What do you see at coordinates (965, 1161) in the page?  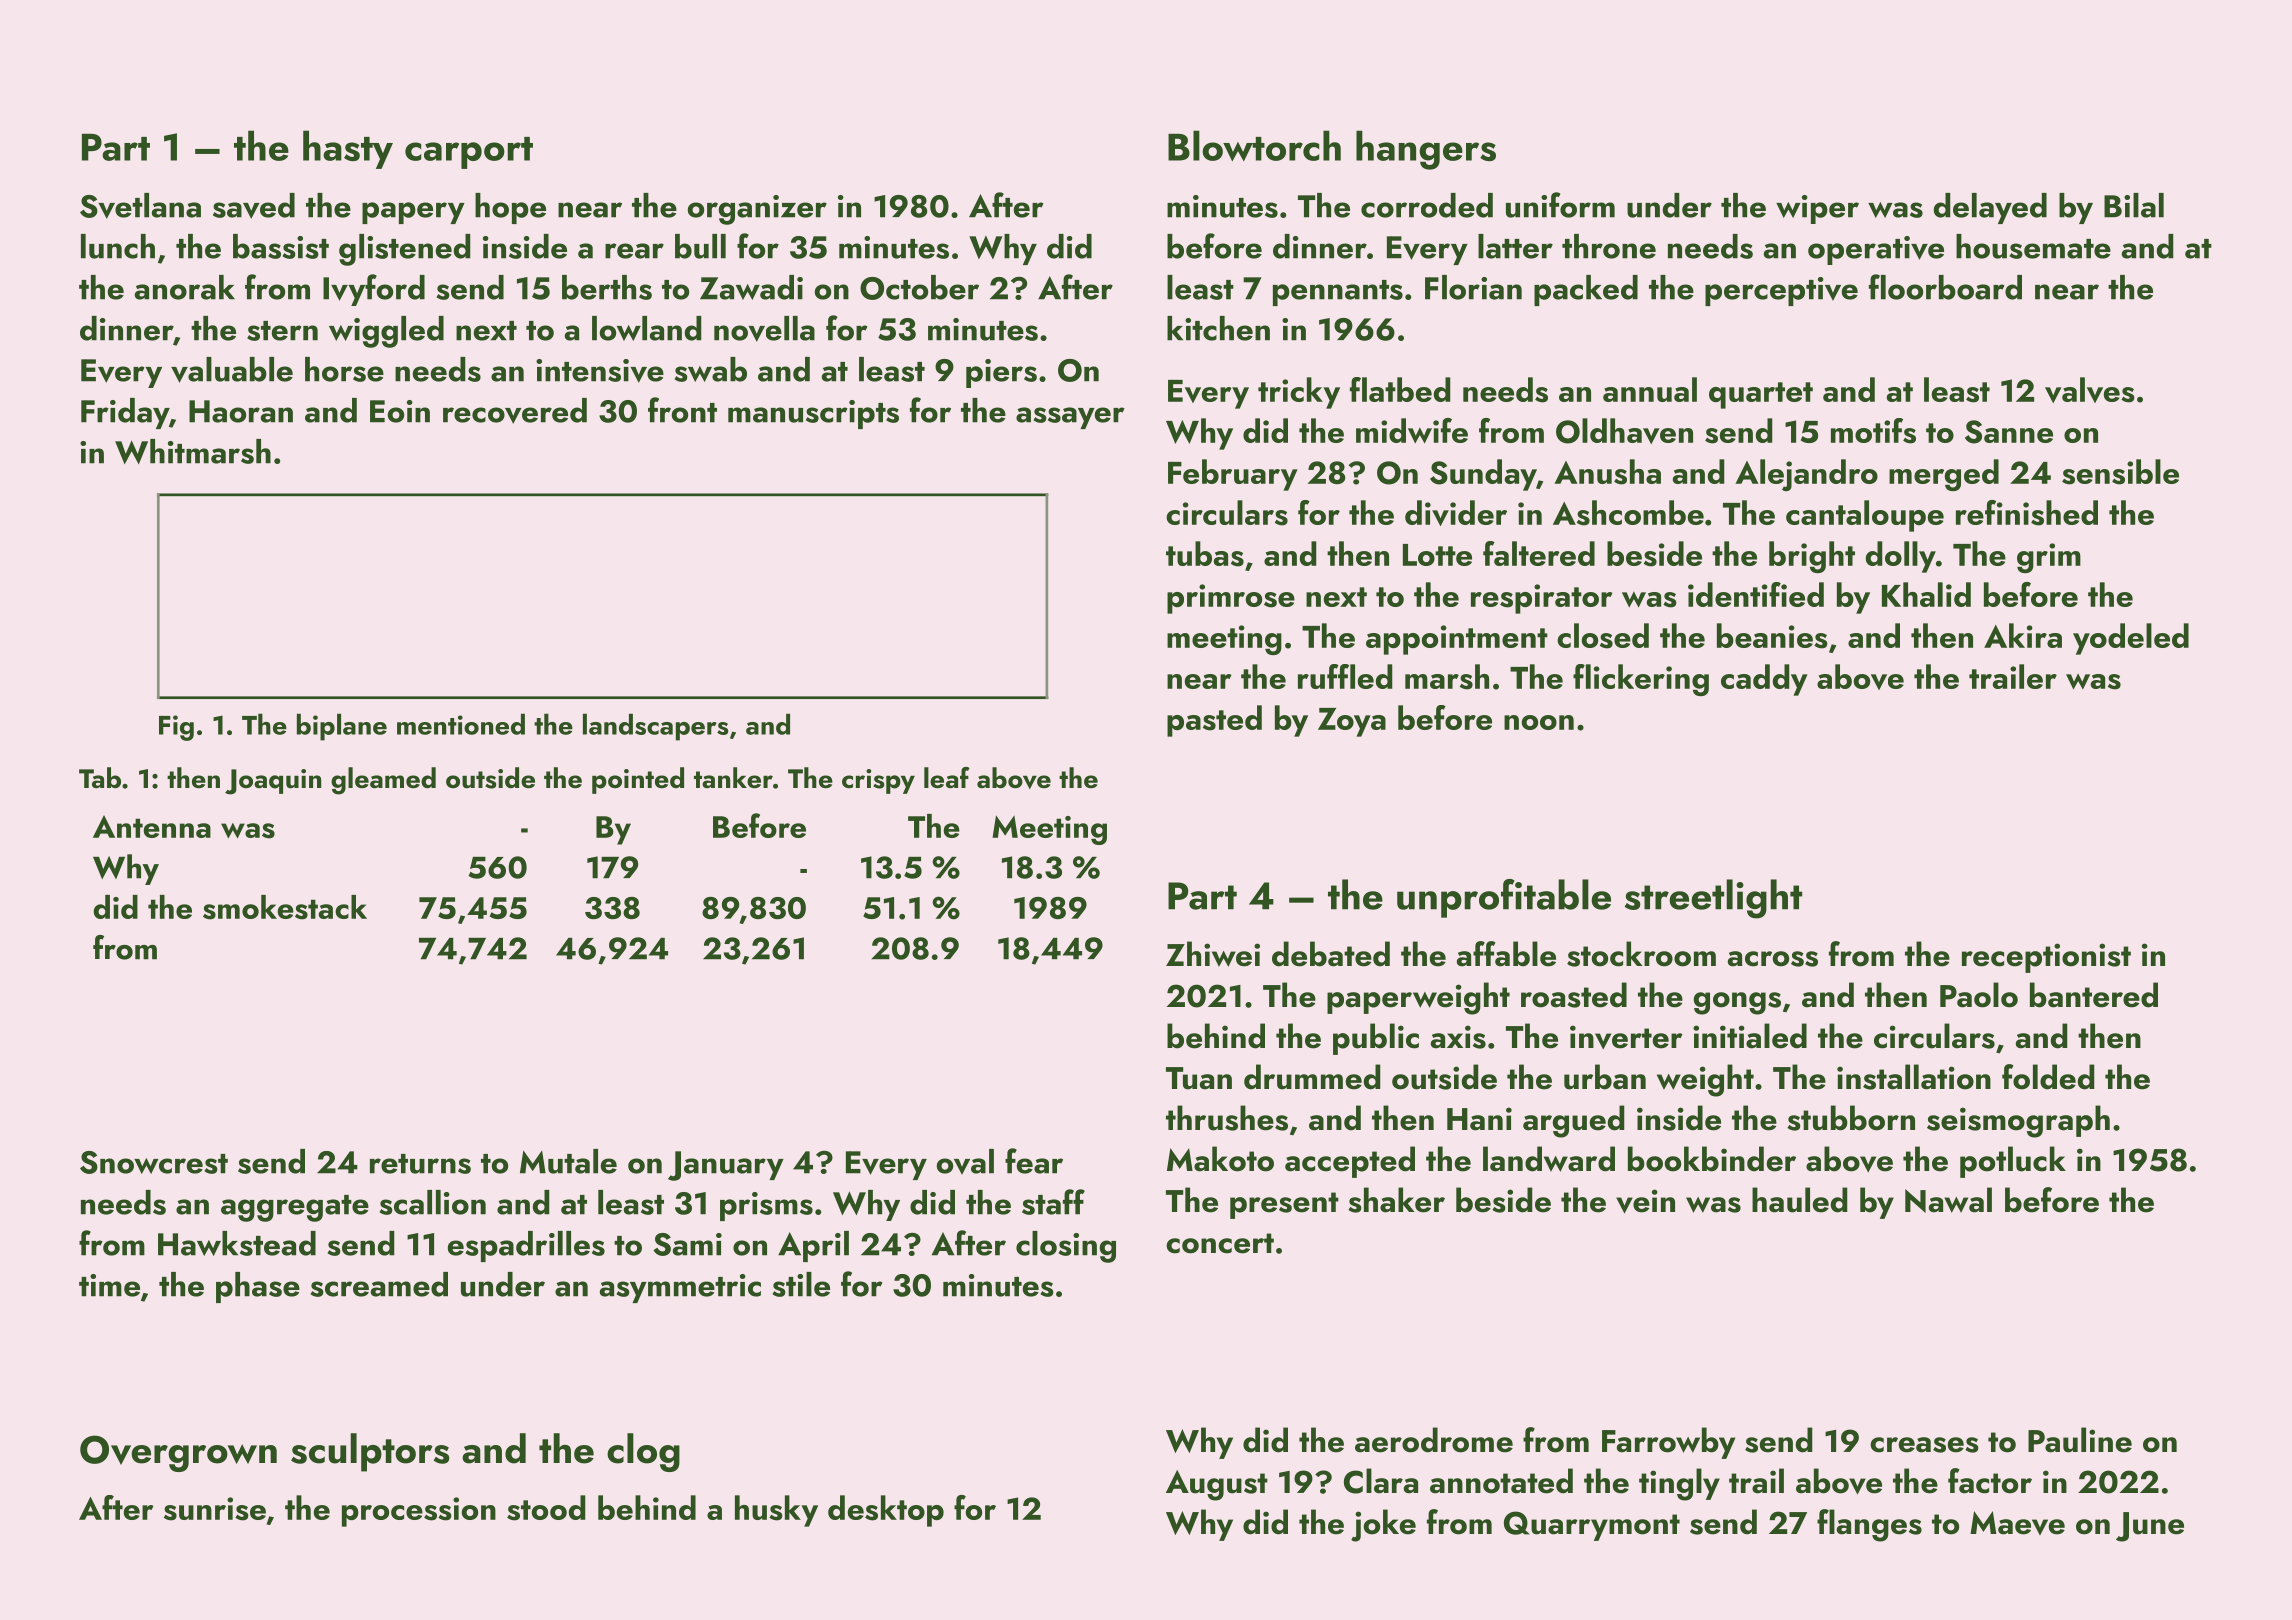 I see `oval` at bounding box center [965, 1161].
